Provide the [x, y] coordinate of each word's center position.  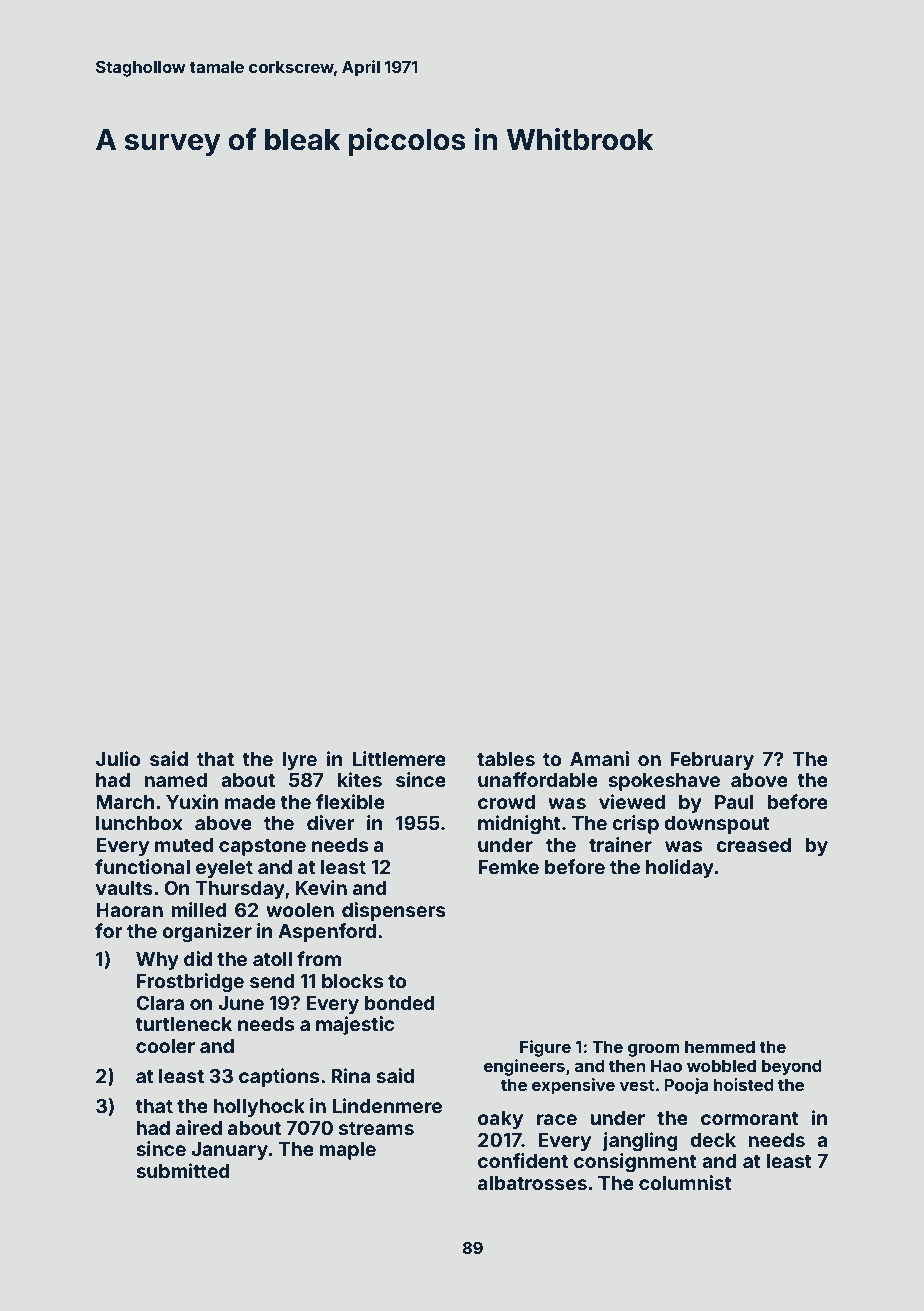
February [712, 761]
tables [506, 759]
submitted [183, 1170]
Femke [508, 867]
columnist [685, 1182]
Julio [118, 758]
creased [753, 845]
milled [199, 909]
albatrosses [532, 1183]
